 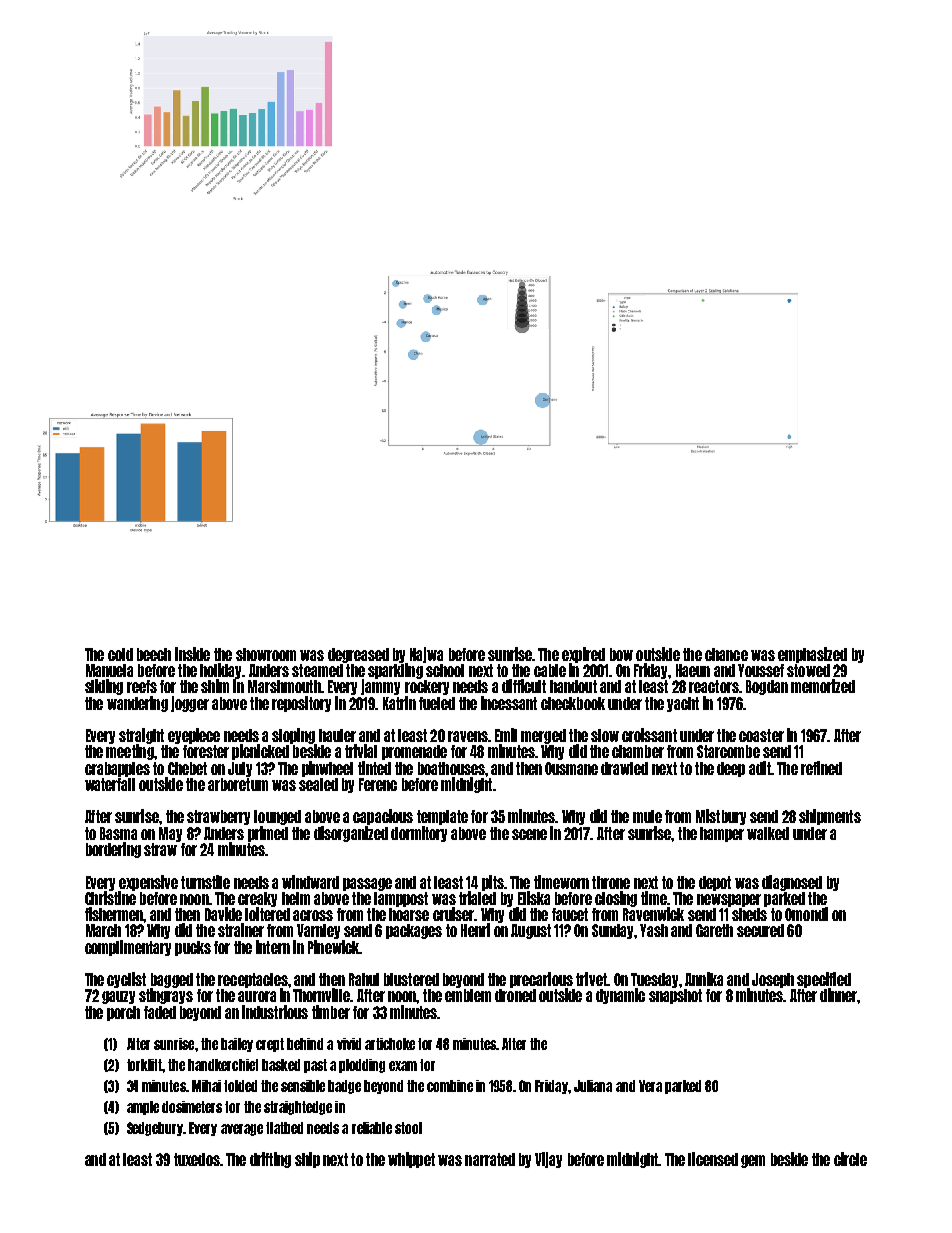 I want to click on deep, so click(x=731, y=769).
